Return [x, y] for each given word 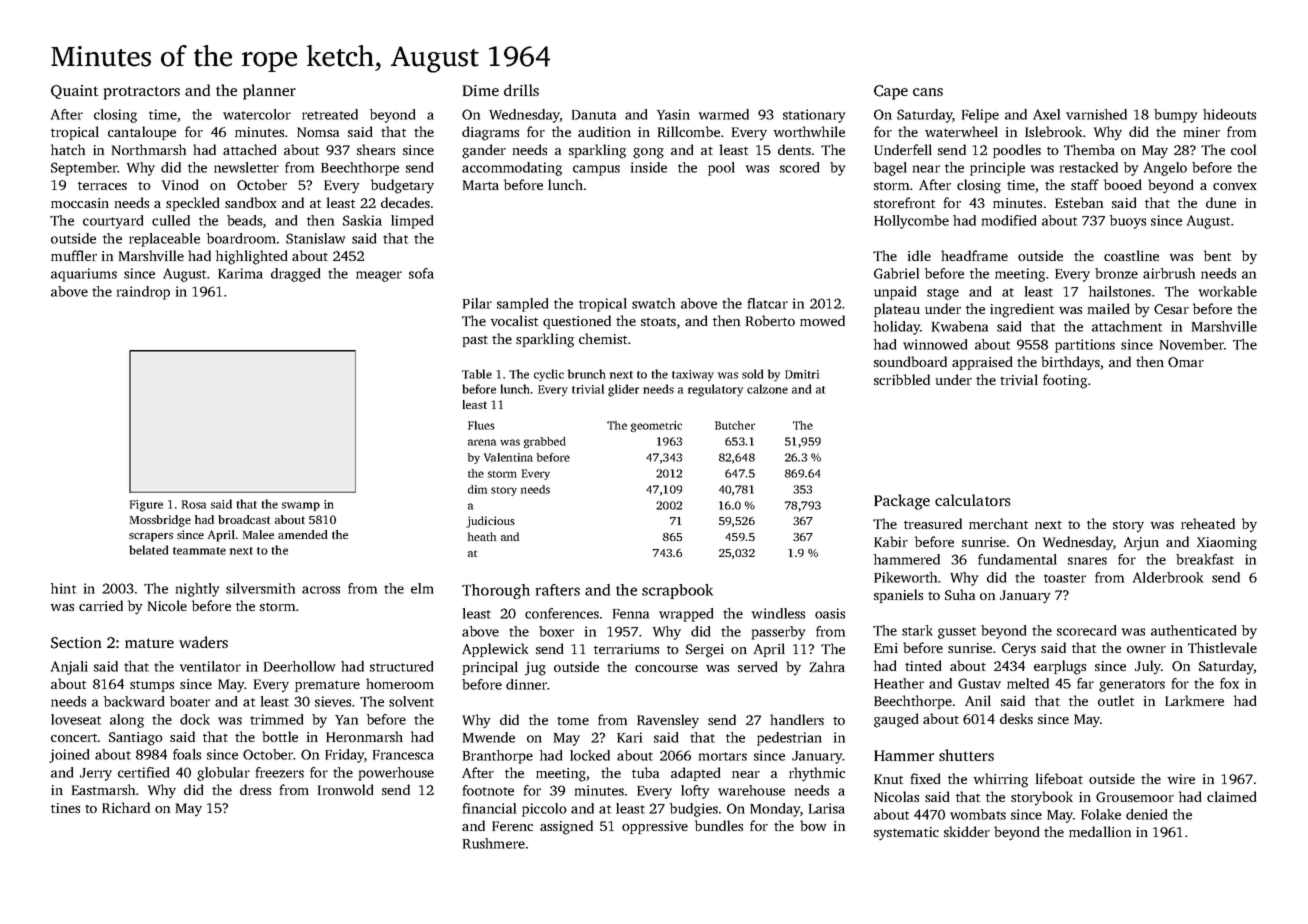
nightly [197, 590]
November [1192, 344]
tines [65, 808]
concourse [666, 668]
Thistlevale [1222, 647]
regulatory [715, 390]
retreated [330, 114]
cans [928, 92]
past [475, 341]
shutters [966, 755]
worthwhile [809, 131]
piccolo [544, 810]
